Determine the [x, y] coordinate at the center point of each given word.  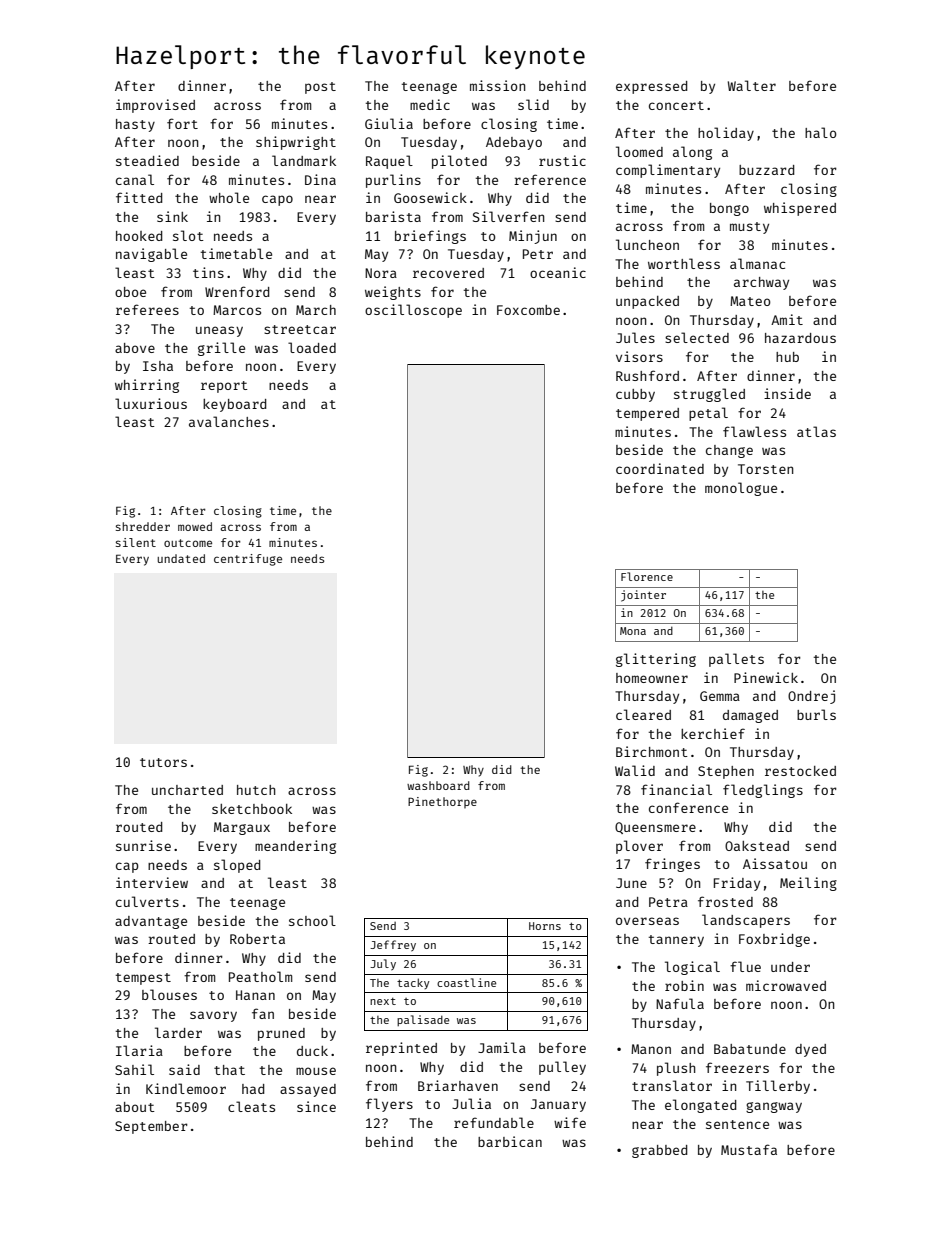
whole [229, 197]
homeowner [652, 678]
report [224, 387]
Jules [635, 337]
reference [550, 179]
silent [136, 542]
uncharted [187, 790]
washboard [438, 785]
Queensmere [655, 828]
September [151, 1127]
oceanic [558, 272]
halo [821, 132]
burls [816, 714]
